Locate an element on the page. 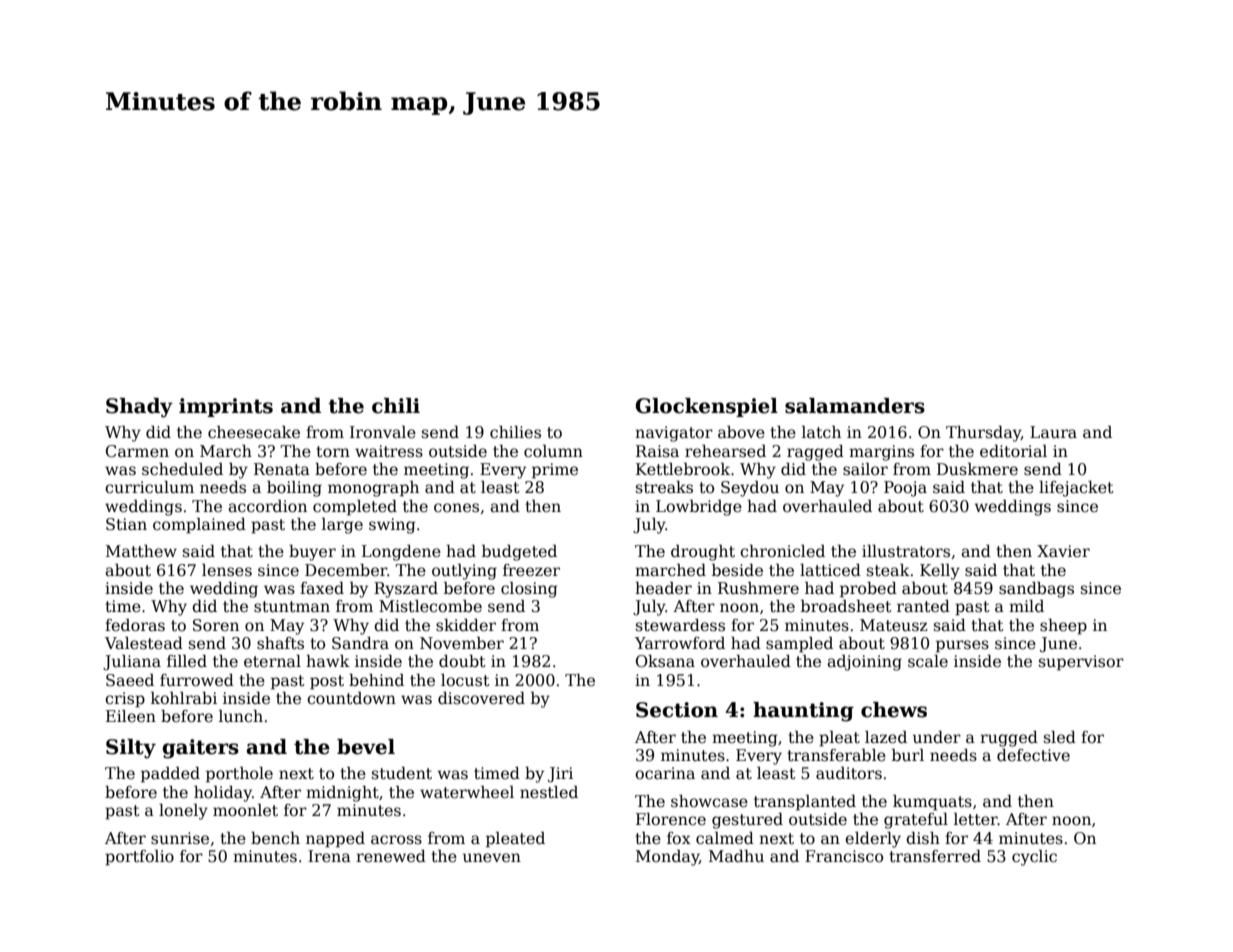 The width and height of the document is (1233, 952). chews is located at coordinates (894, 710).
